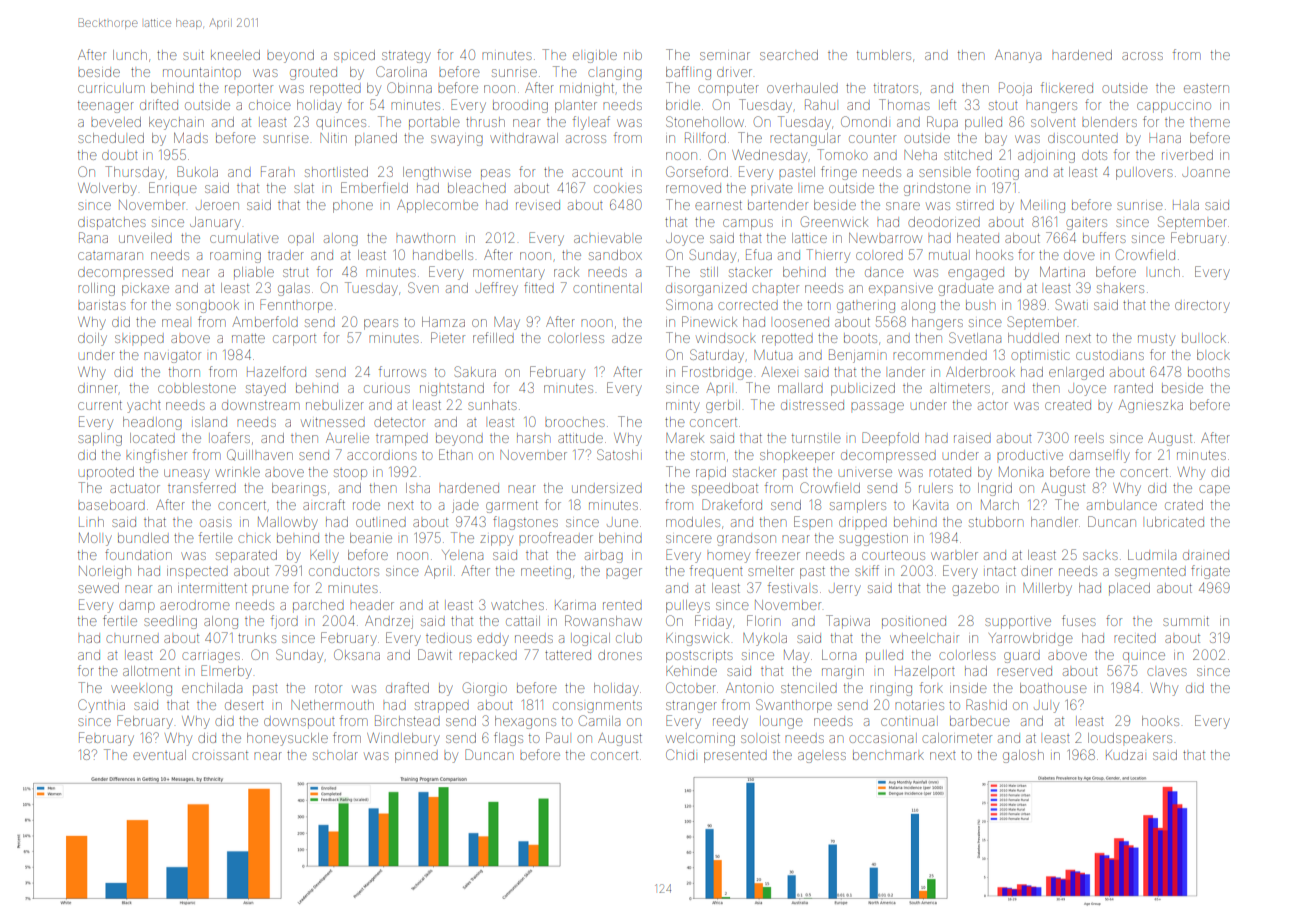 Image resolution: width=1308 pixels, height=924 pixels. Describe the element at coordinates (381, 324) in the screenshot. I see `pears` at that location.
